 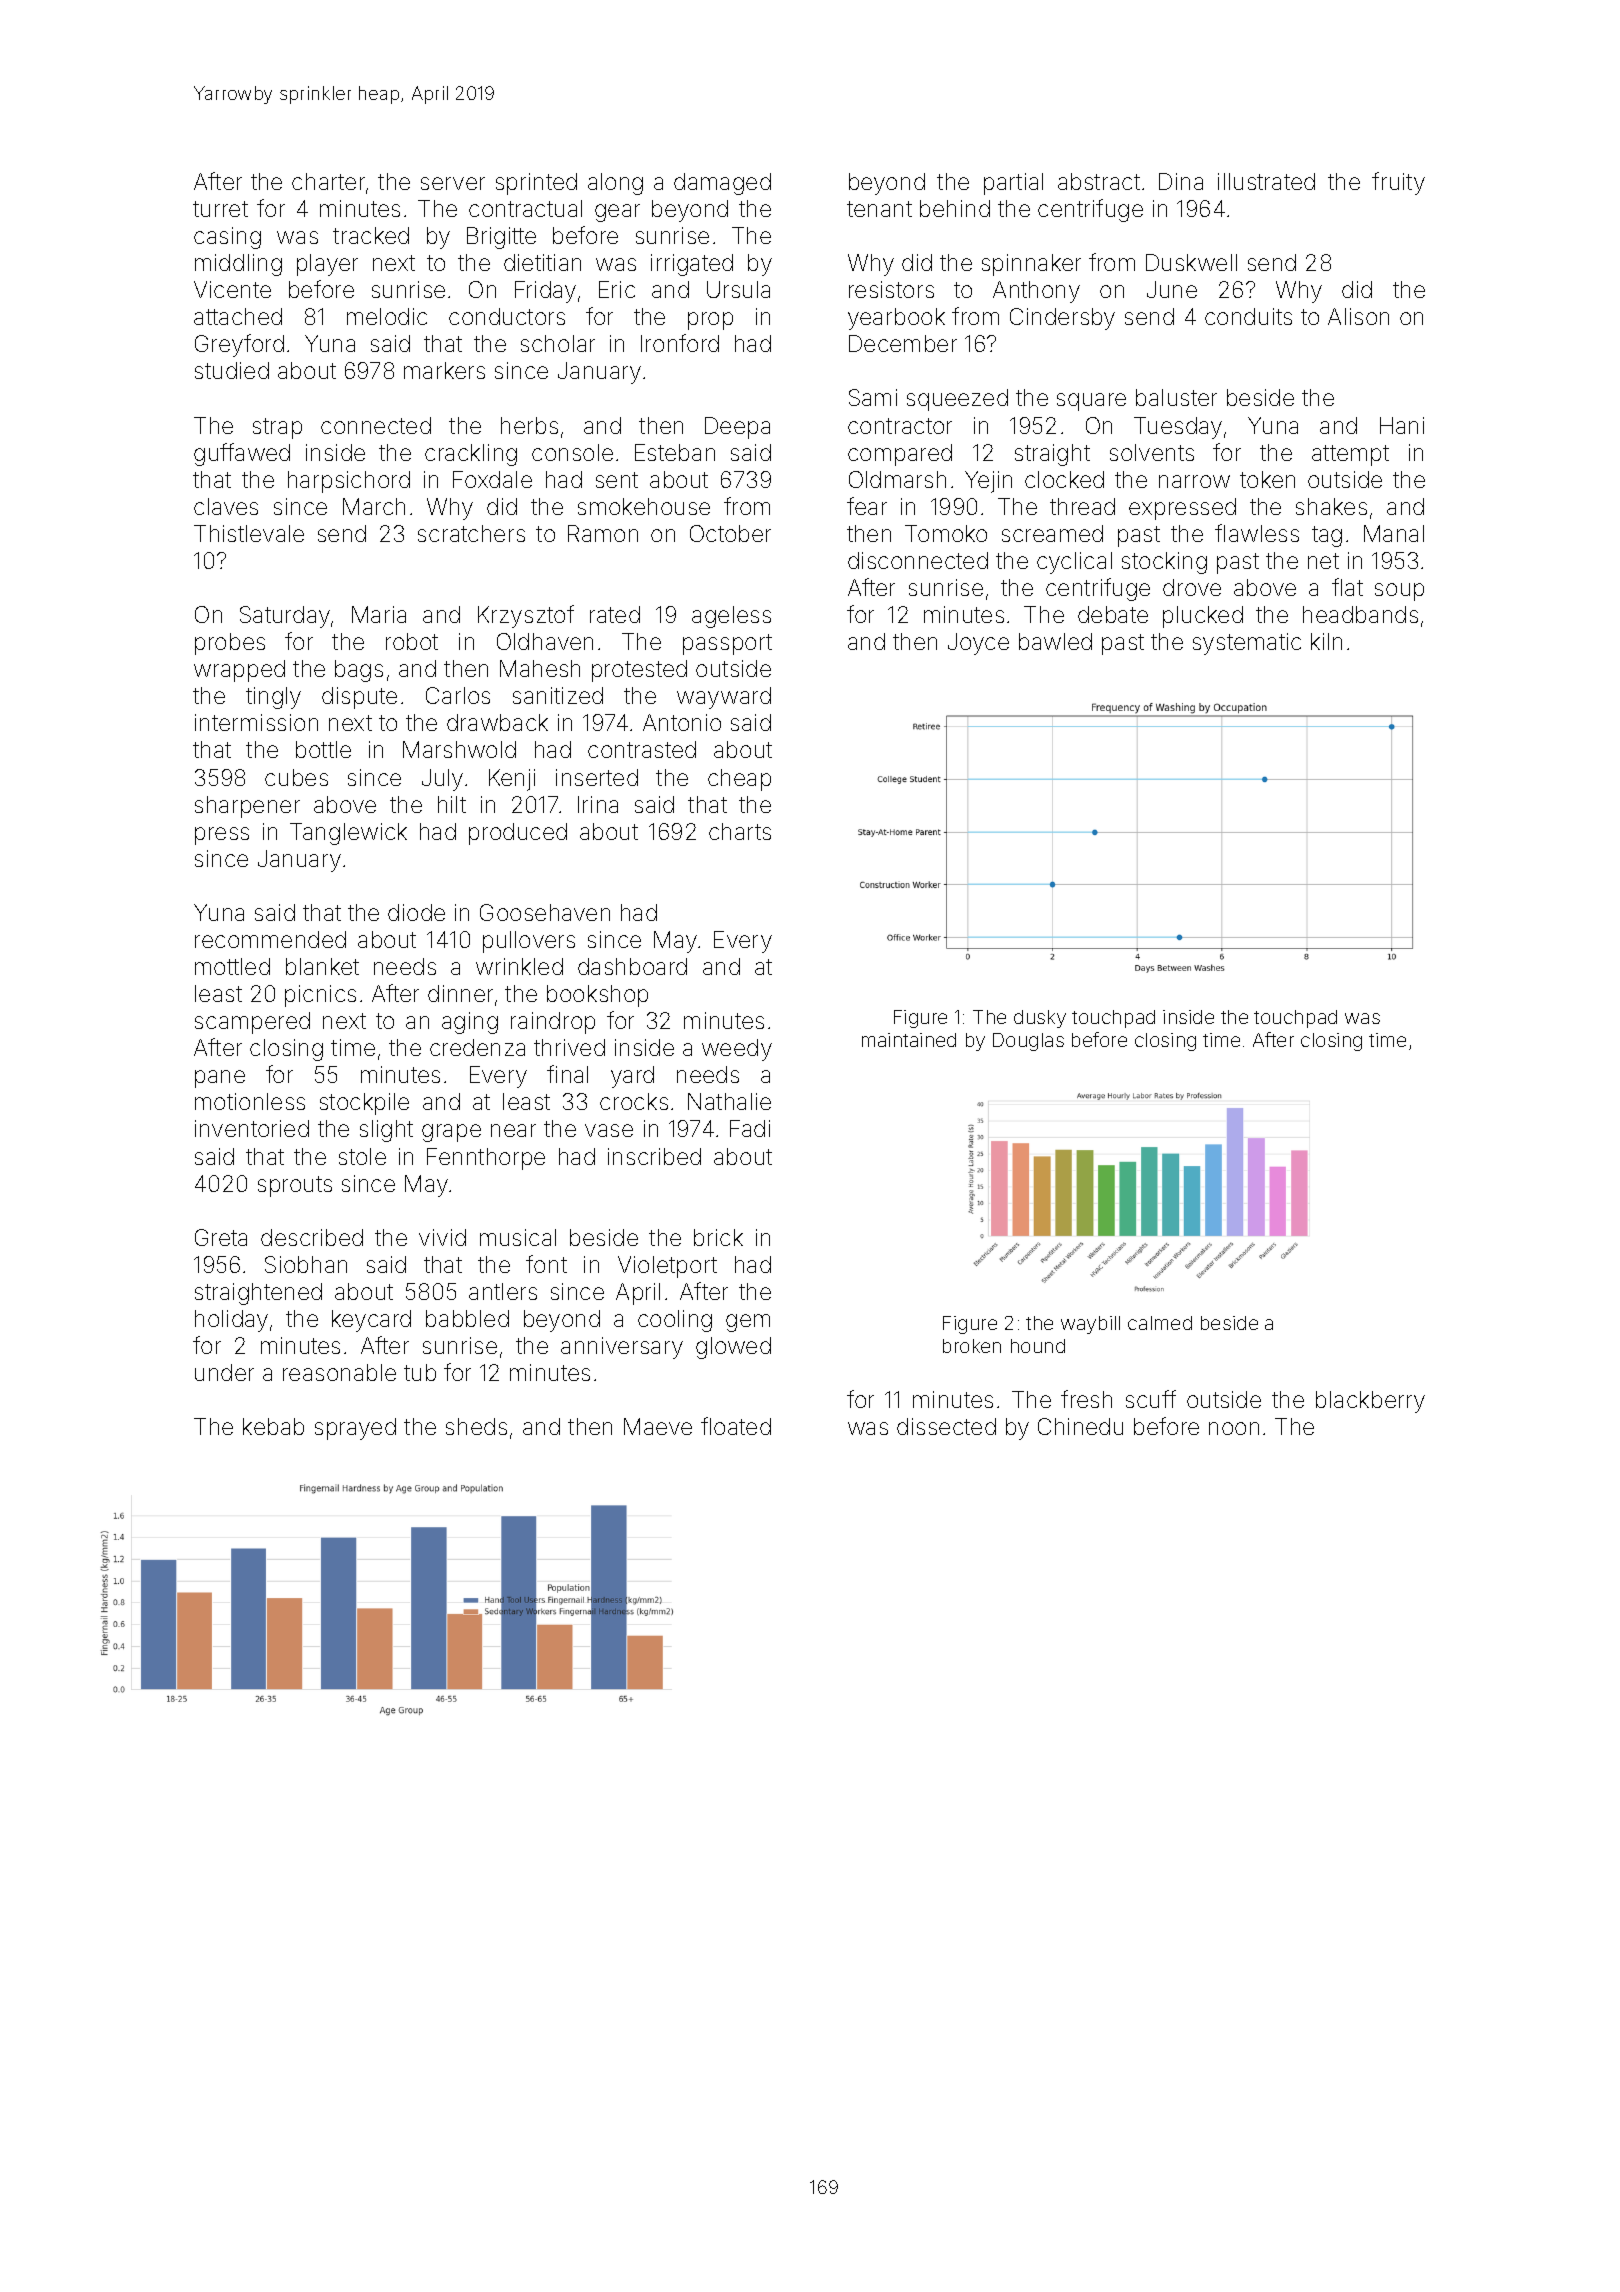 I want to click on Greta, so click(x=221, y=1237).
